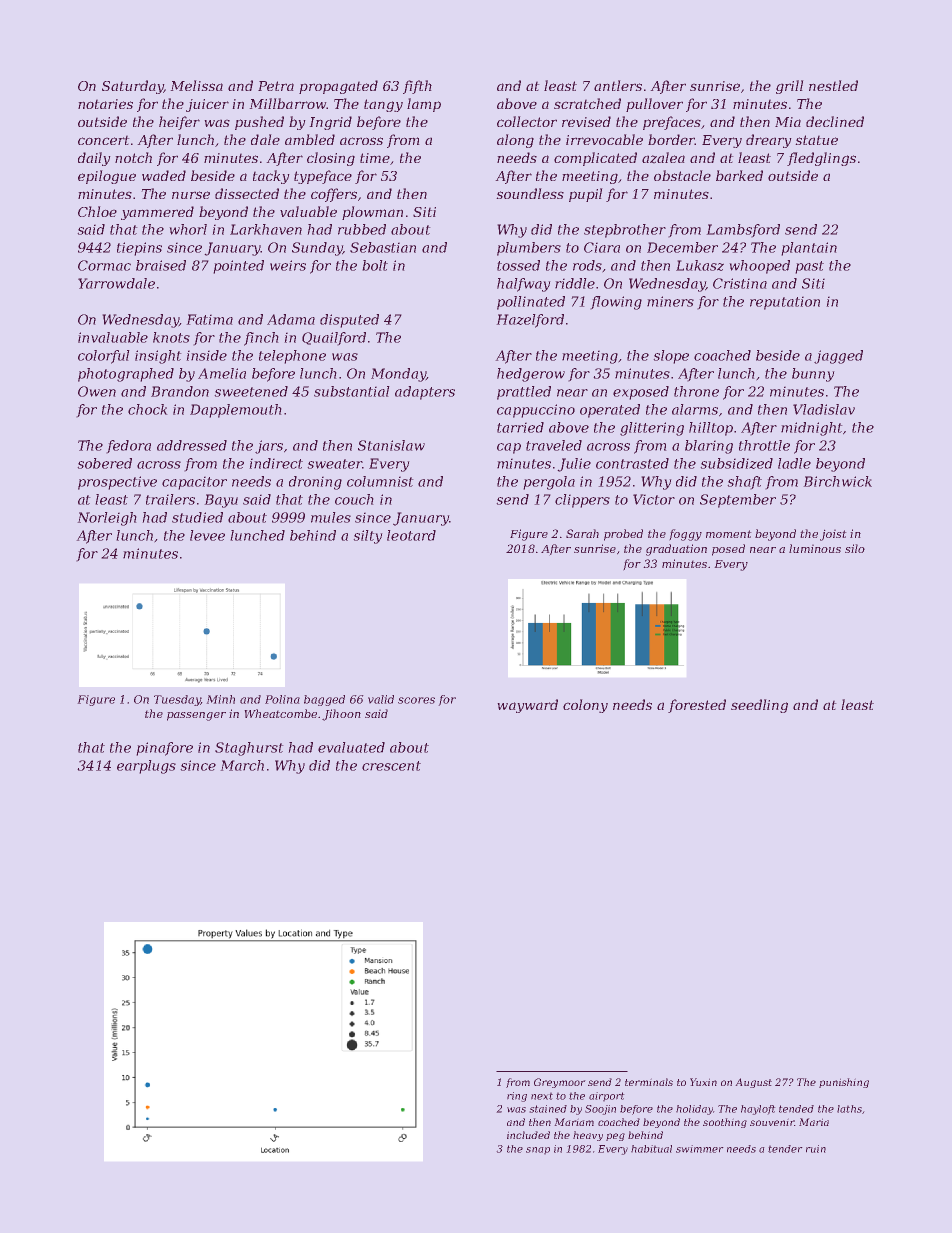 The height and width of the screenshot is (1233, 952). I want to click on silty, so click(368, 537).
